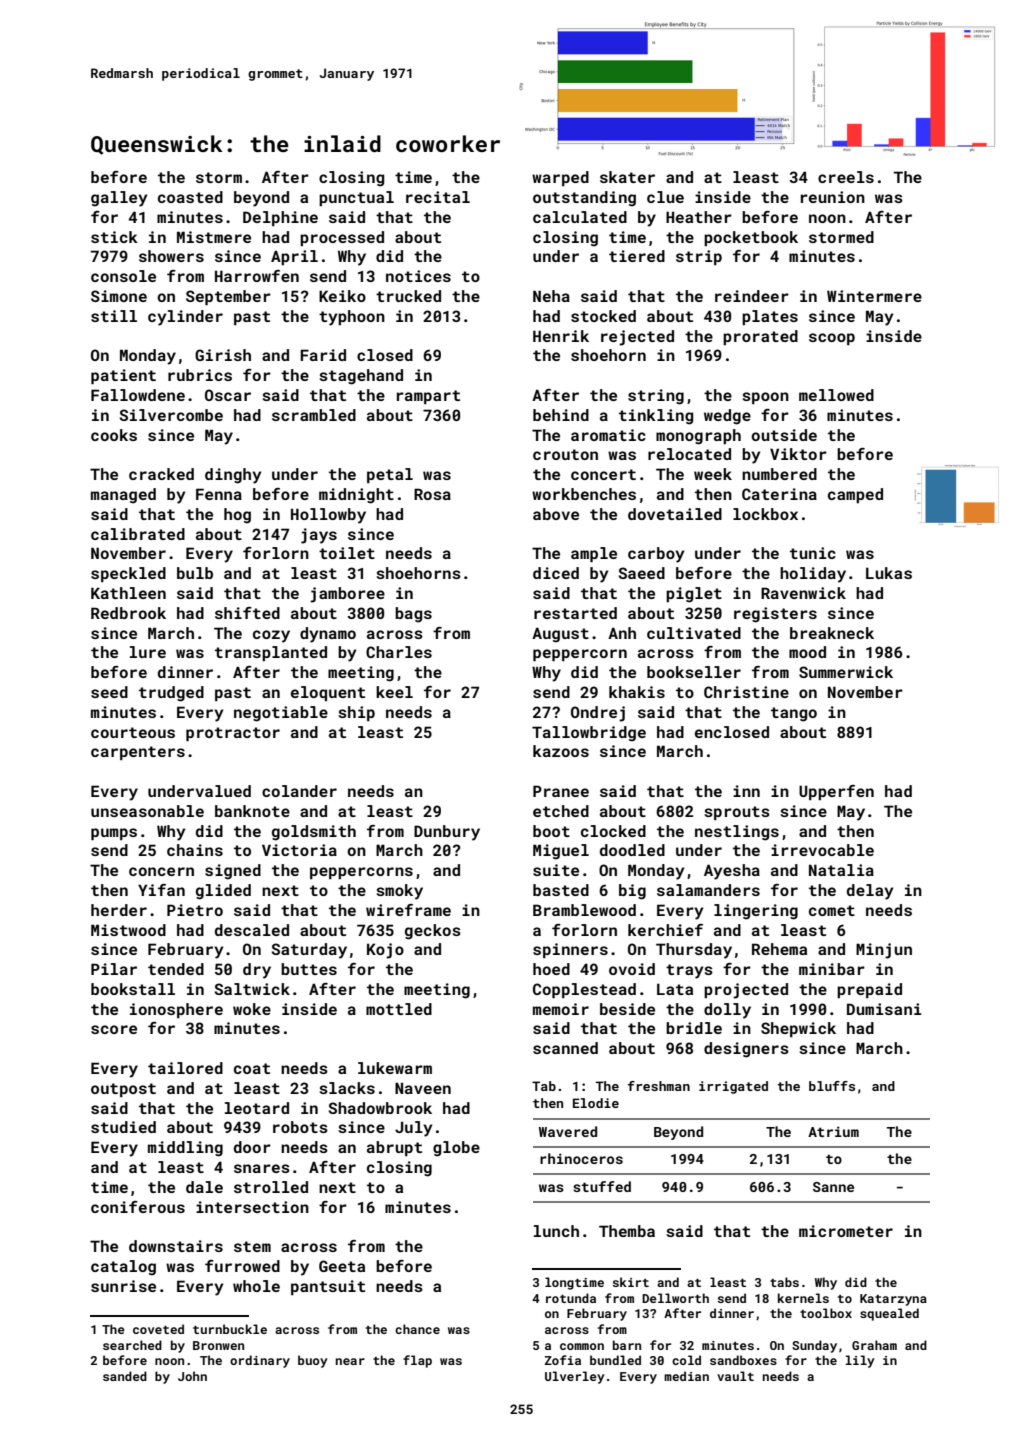 The height and width of the image is (1448, 1020). I want to click on trudged, so click(171, 694).
